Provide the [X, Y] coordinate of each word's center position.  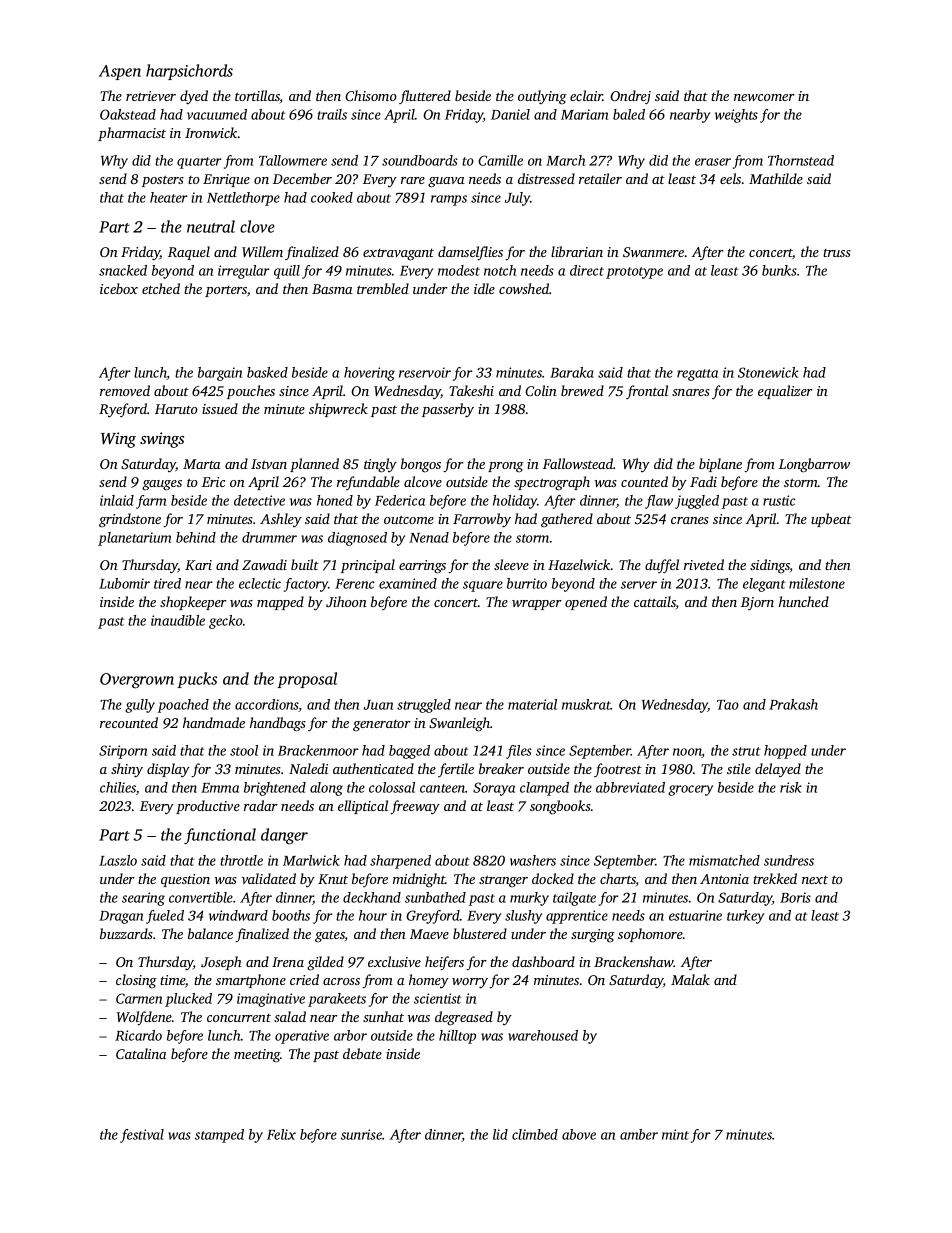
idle [484, 288]
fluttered [425, 97]
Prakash [793, 704]
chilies [118, 787]
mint [675, 1134]
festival [142, 1136]
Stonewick [768, 372]
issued [220, 408]
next [815, 880]
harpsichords [189, 72]
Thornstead [801, 160]
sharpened [400, 862]
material [532, 704]
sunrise [361, 1134]
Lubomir [124, 583]
